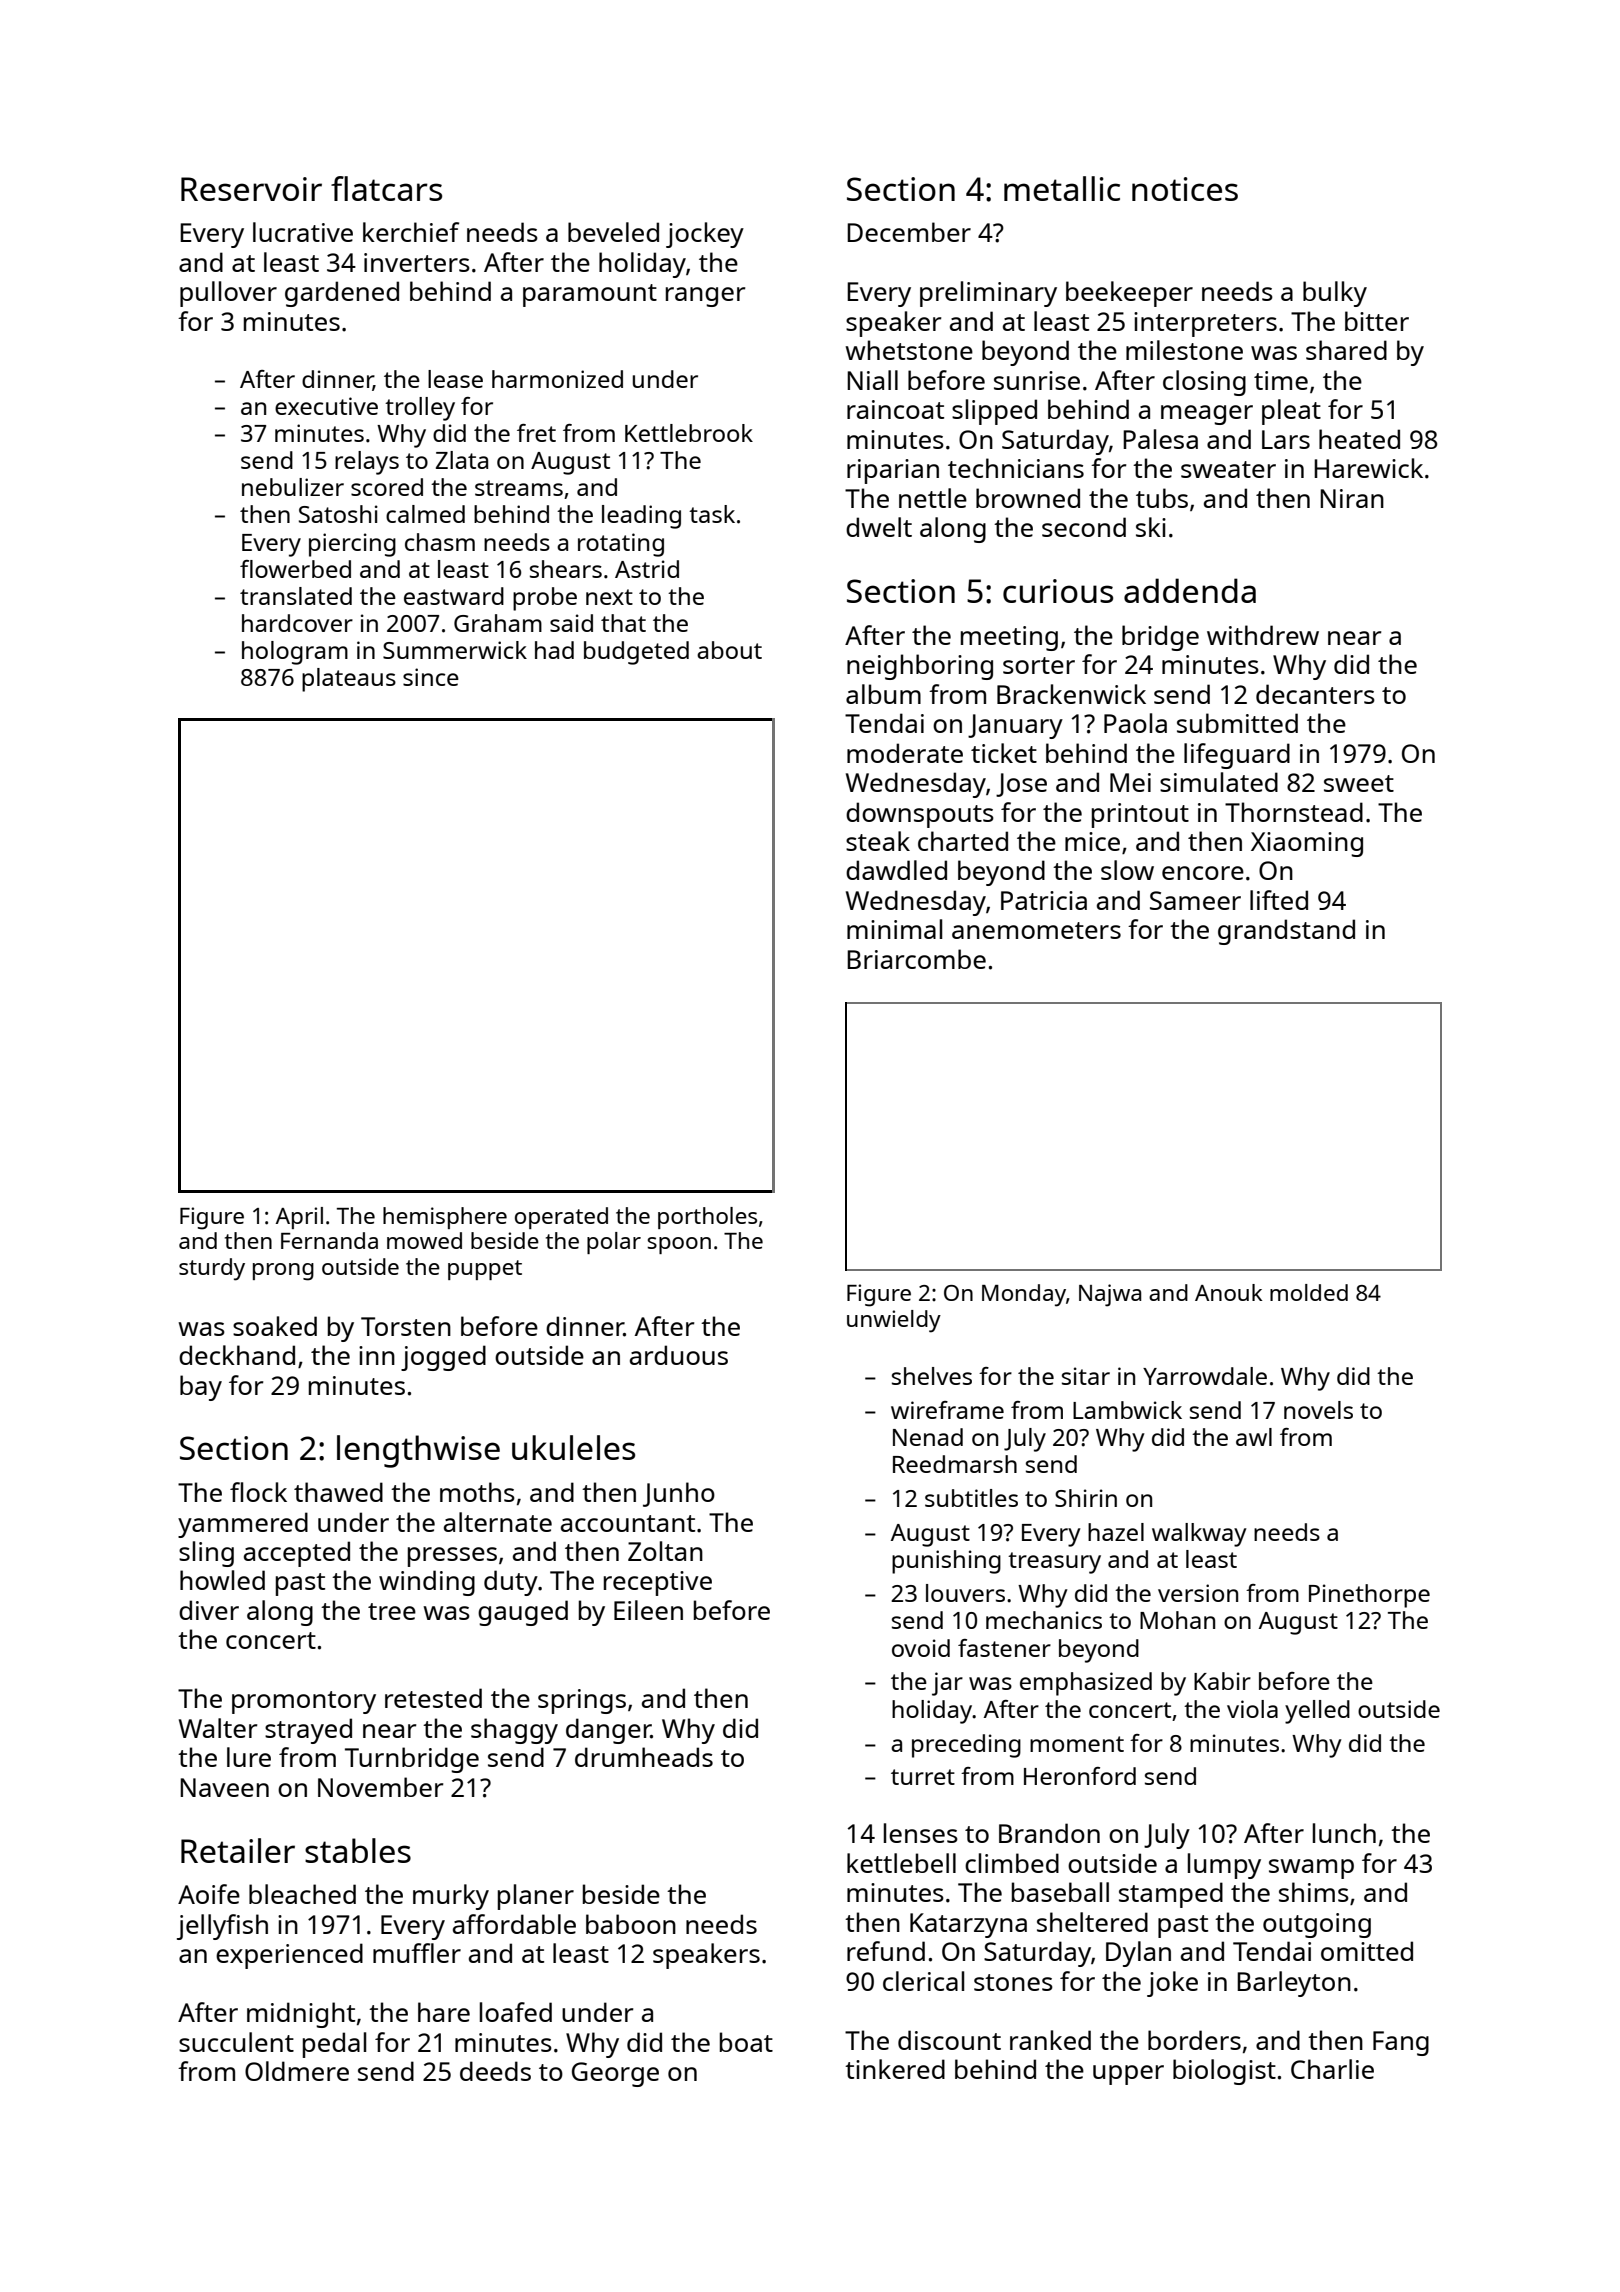 The width and height of the screenshot is (1620, 2292). What do you see at coordinates (289, 1956) in the screenshot?
I see `experienced` at bounding box center [289, 1956].
